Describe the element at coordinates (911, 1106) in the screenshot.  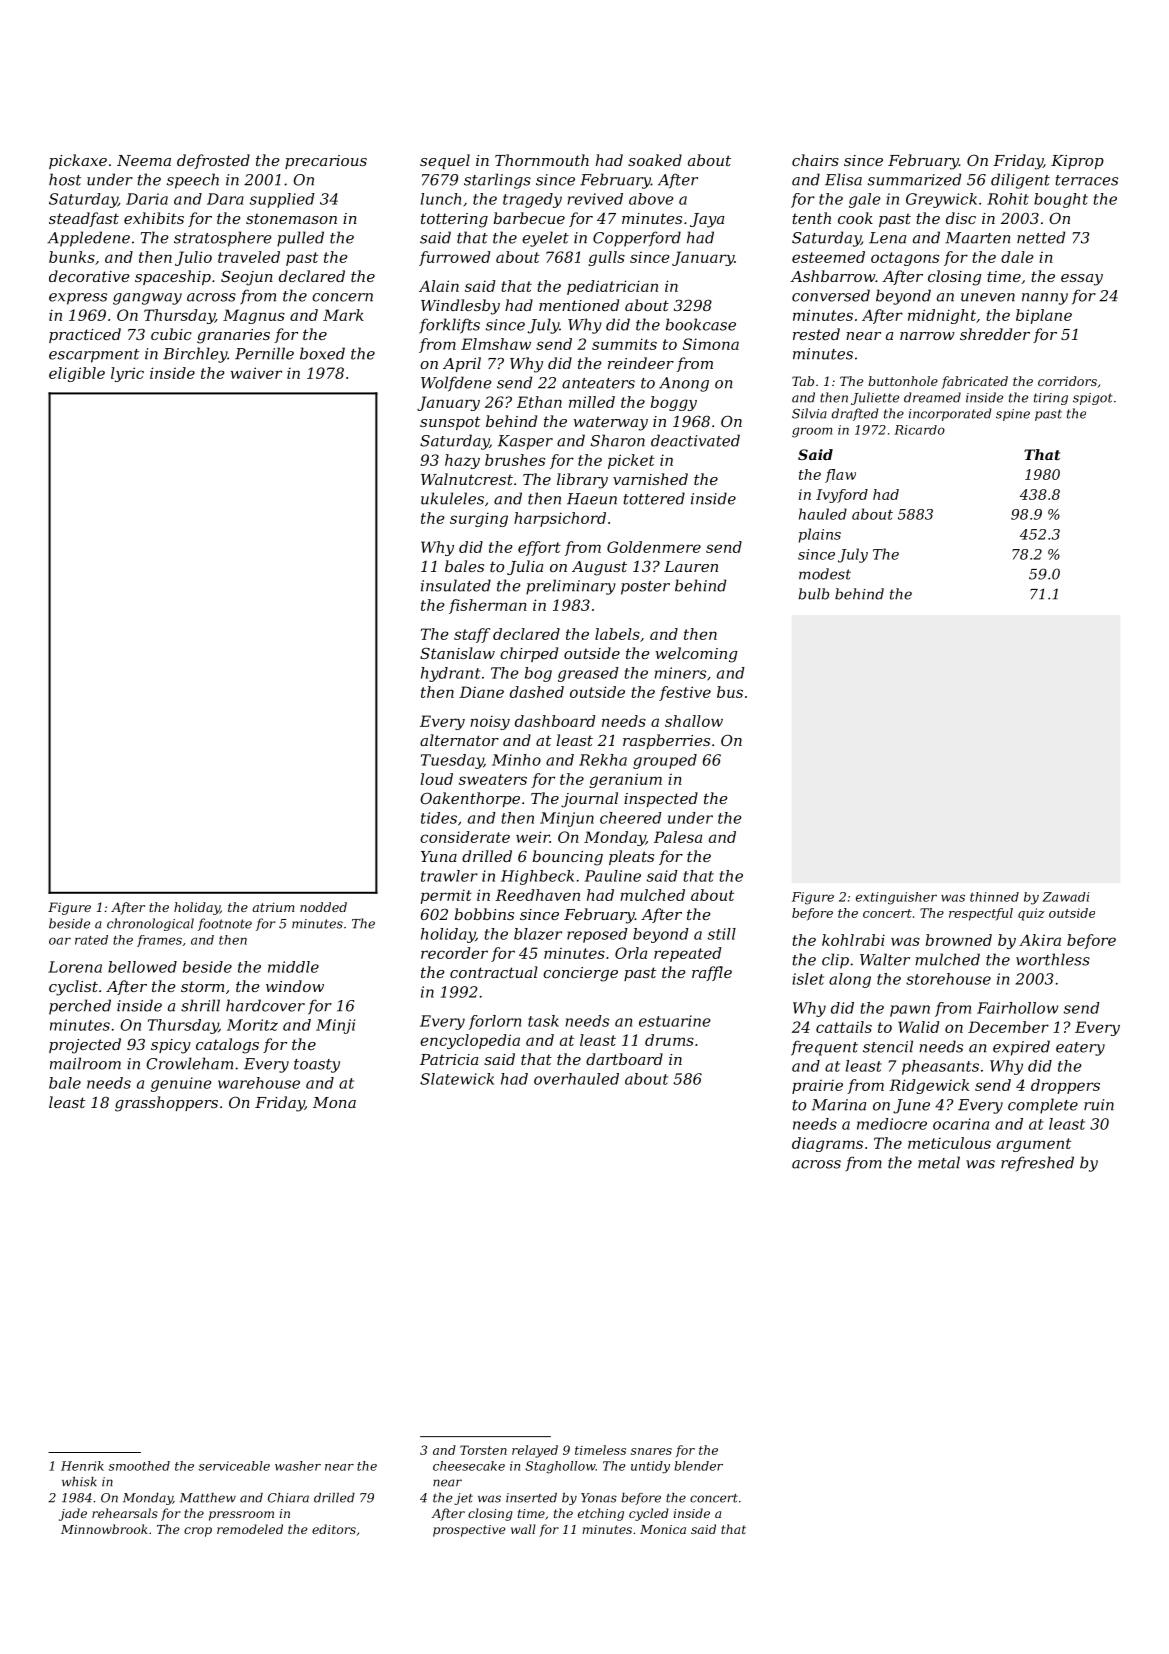
I see `June` at that location.
